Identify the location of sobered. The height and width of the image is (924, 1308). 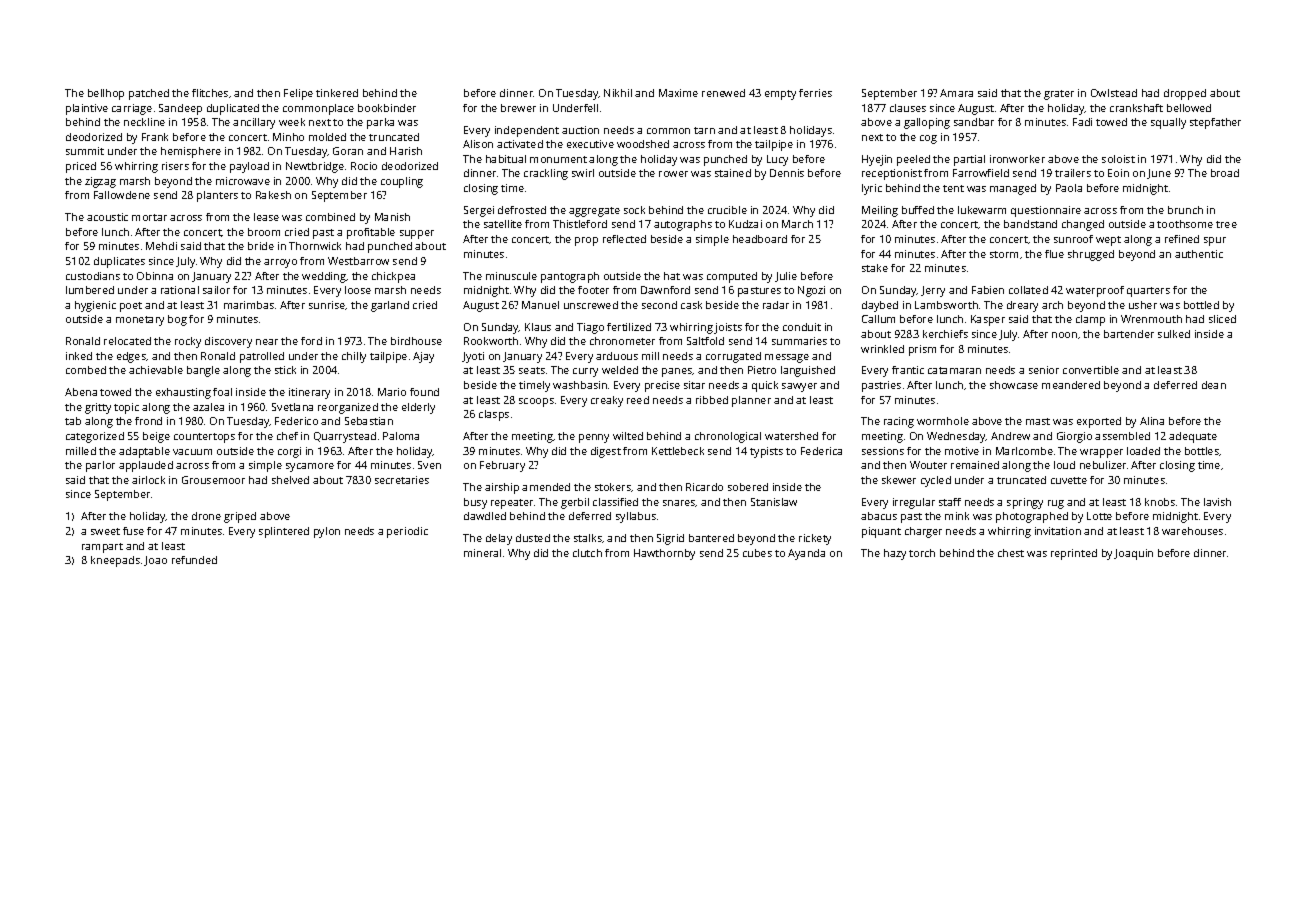
(748, 487).
